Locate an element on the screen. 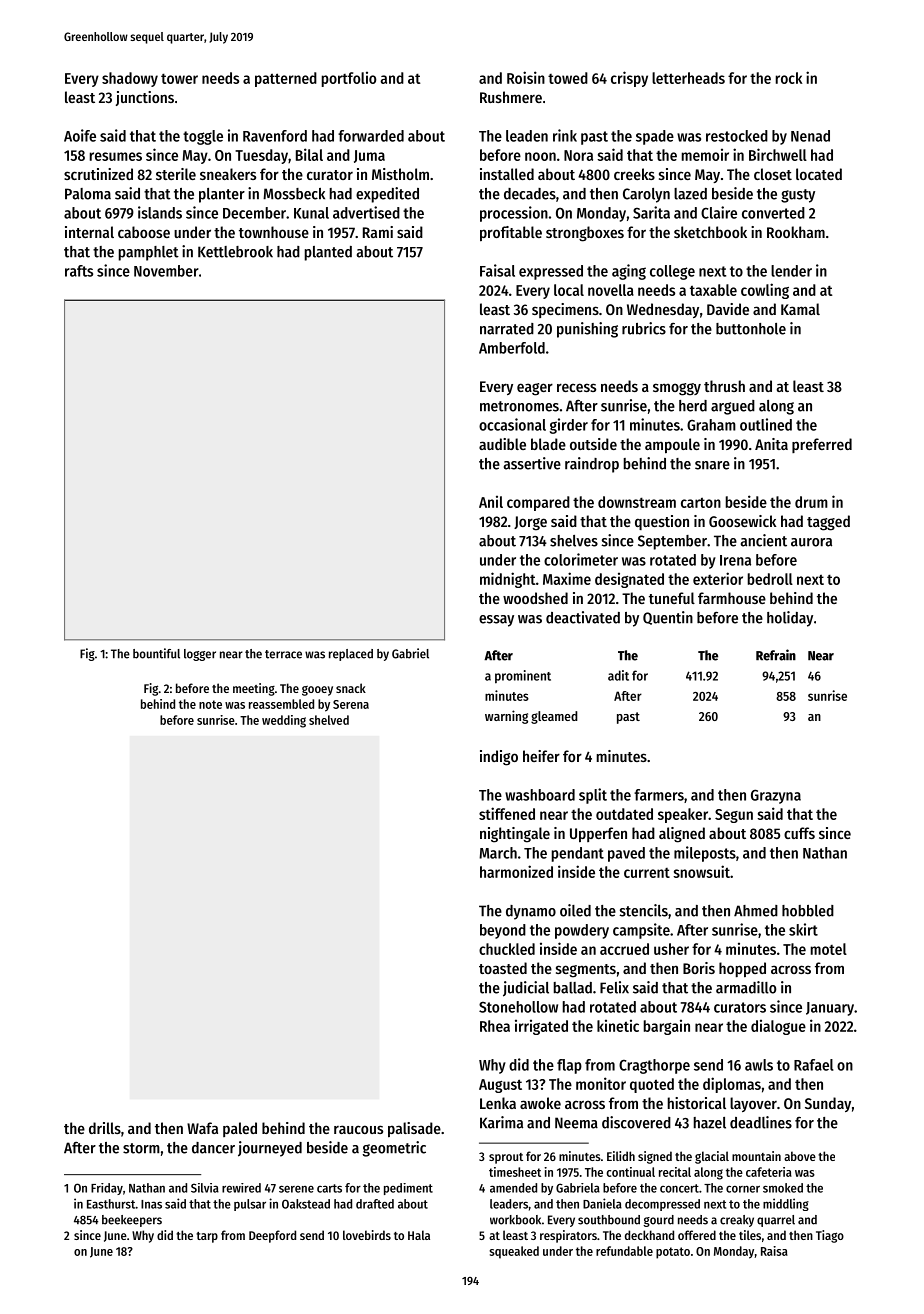  logger is located at coordinates (200, 655).
